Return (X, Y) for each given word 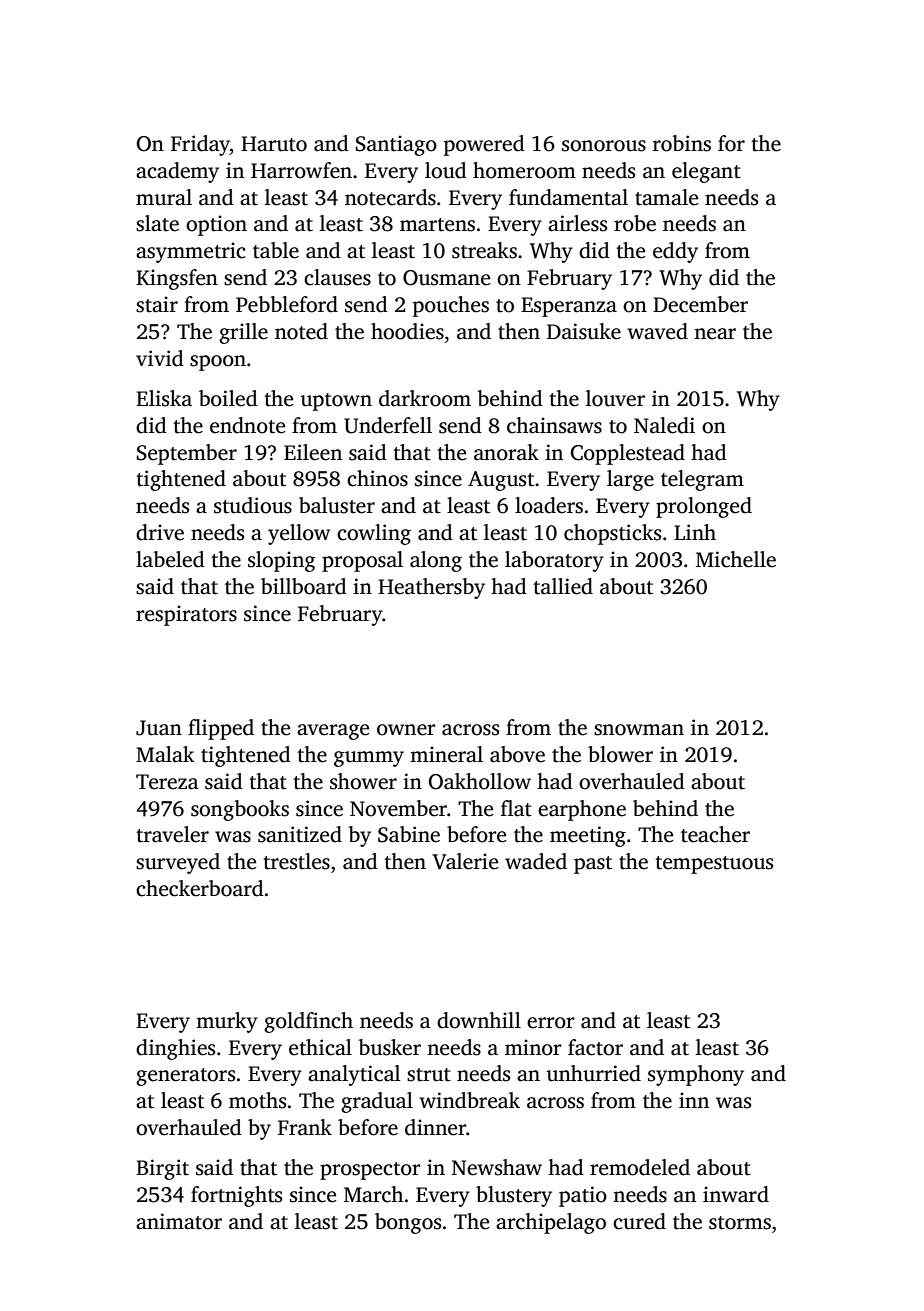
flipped (221, 729)
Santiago (396, 145)
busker (390, 1047)
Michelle (736, 559)
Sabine (409, 834)
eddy (675, 252)
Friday (200, 145)
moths (257, 1100)
